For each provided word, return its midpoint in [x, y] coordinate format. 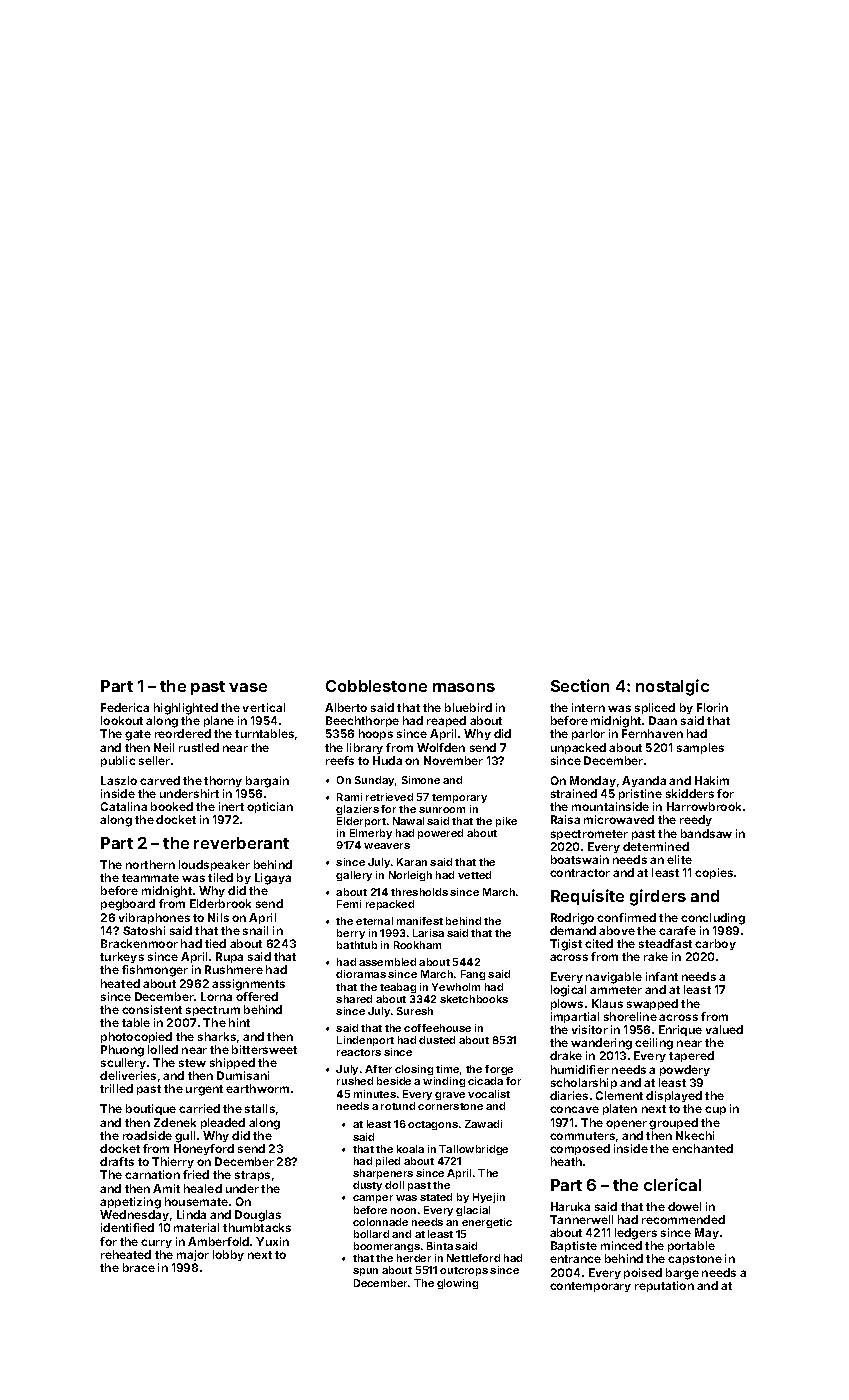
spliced [655, 708]
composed [580, 1149]
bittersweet [264, 1049]
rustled [199, 747]
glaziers [357, 810]
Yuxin [272, 1241]
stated [436, 1197]
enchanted [702, 1148]
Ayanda [644, 781]
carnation [152, 1174]
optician [270, 807]
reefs [340, 760]
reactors [359, 1052]
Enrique [680, 1030]
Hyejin [489, 1198]
